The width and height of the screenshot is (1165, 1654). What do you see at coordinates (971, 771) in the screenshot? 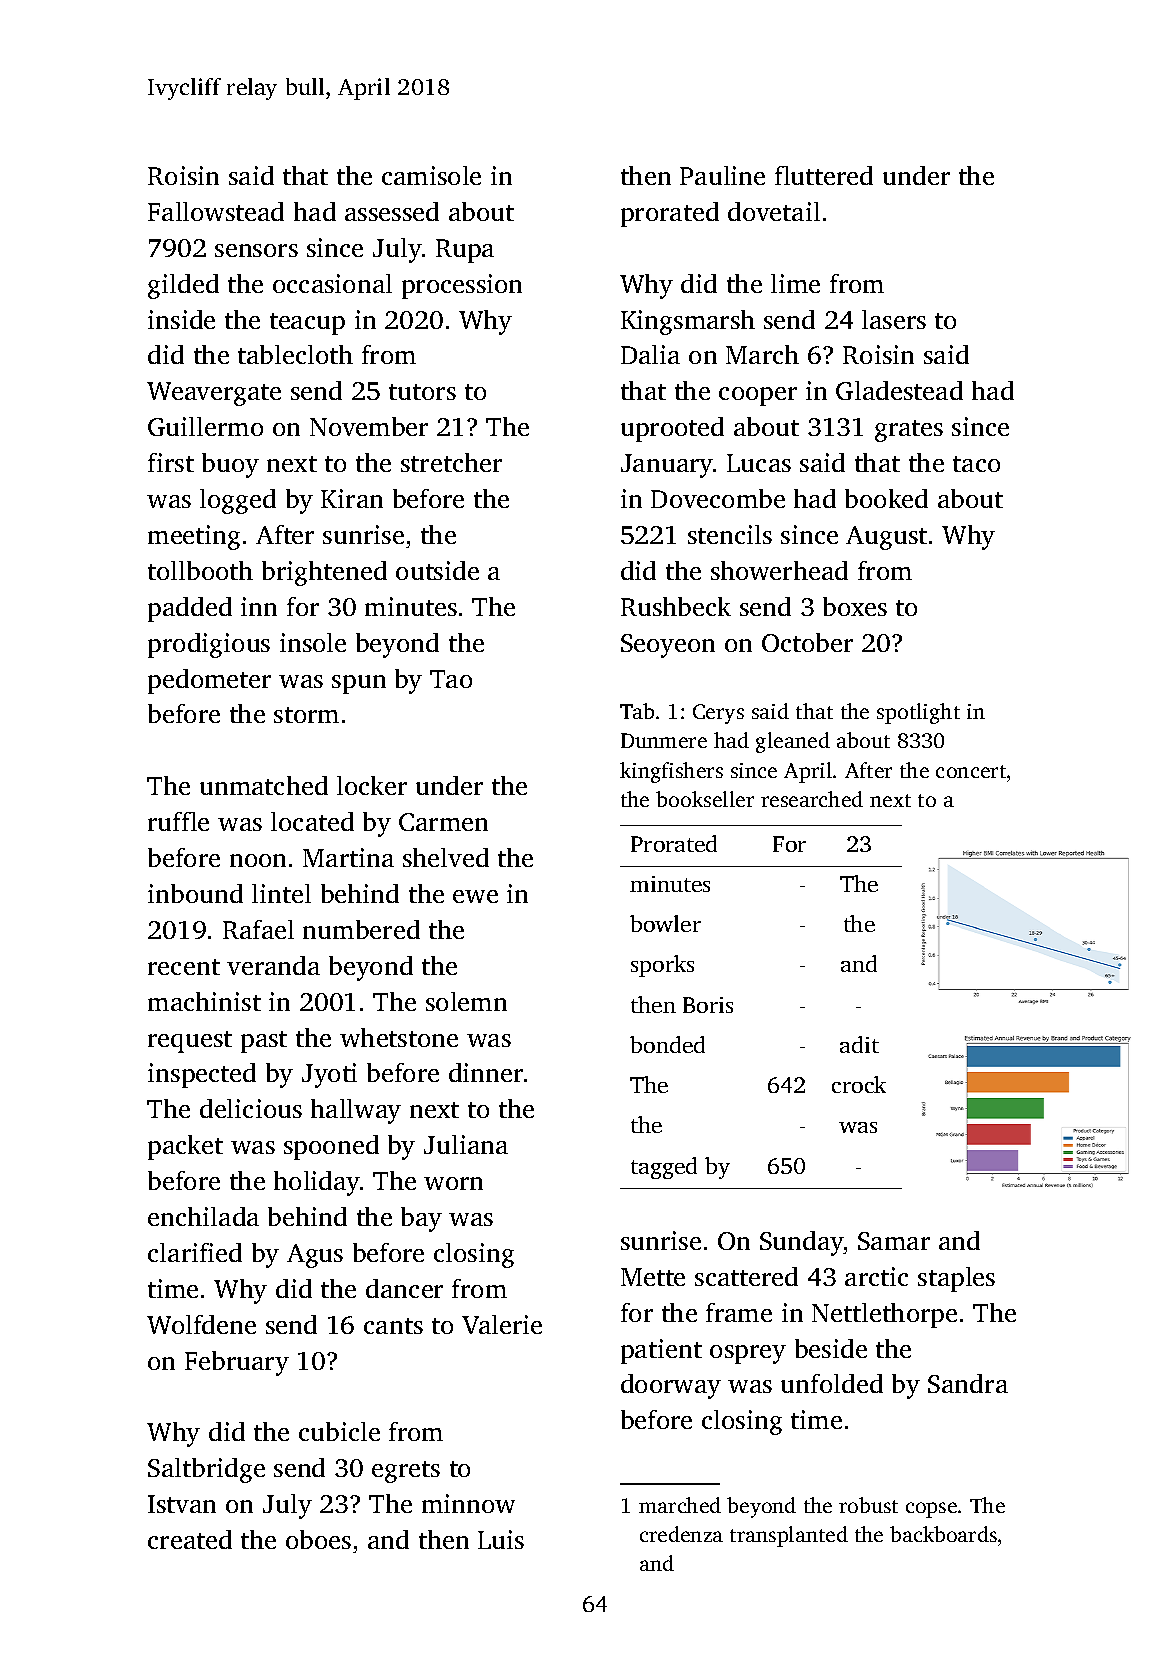
I see `concert` at bounding box center [971, 771].
